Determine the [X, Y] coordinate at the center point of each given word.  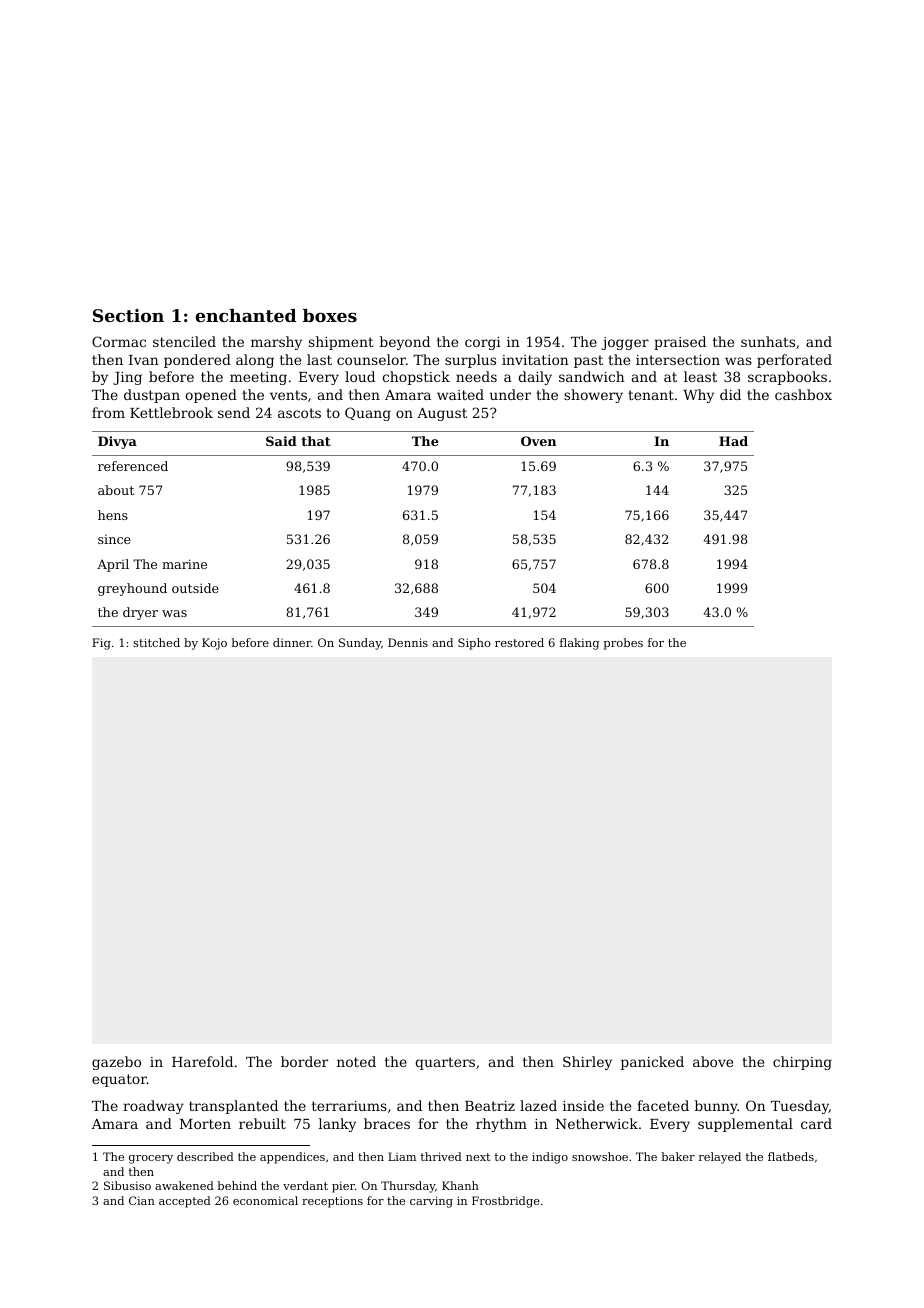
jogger [625, 343]
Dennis [408, 642]
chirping [802, 1063]
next [478, 1157]
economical [265, 1200]
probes [623, 644]
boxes [330, 315]
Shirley [587, 1063]
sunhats [768, 341]
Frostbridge [506, 1202]
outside [195, 588]
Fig [101, 644]
